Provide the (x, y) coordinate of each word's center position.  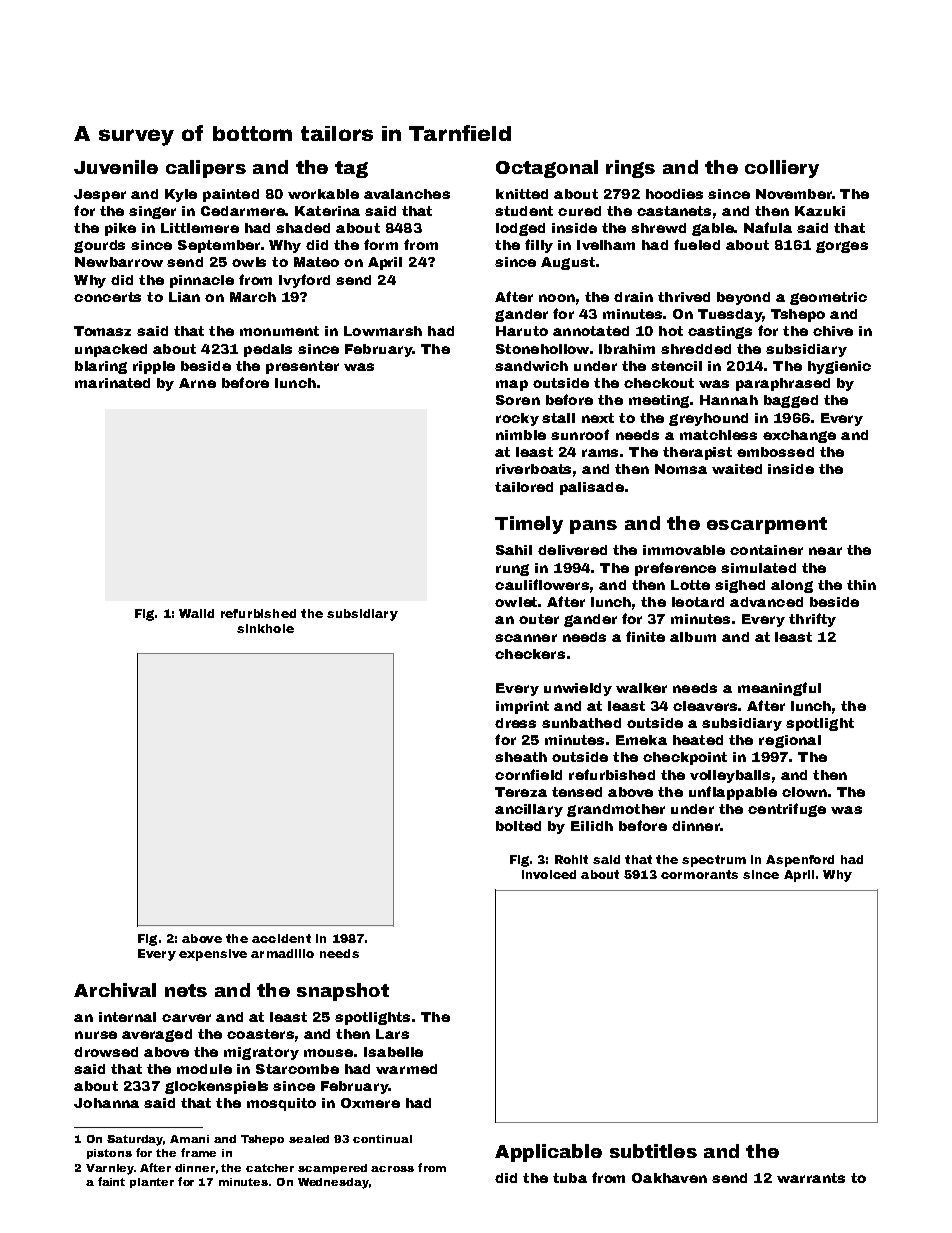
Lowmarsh (383, 331)
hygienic (839, 367)
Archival (115, 990)
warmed (406, 1069)
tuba (570, 1178)
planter (152, 1183)
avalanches (407, 194)
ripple (154, 367)
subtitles (653, 1151)
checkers (530, 654)
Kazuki (820, 211)
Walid (196, 613)
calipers (206, 169)
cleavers (705, 706)
